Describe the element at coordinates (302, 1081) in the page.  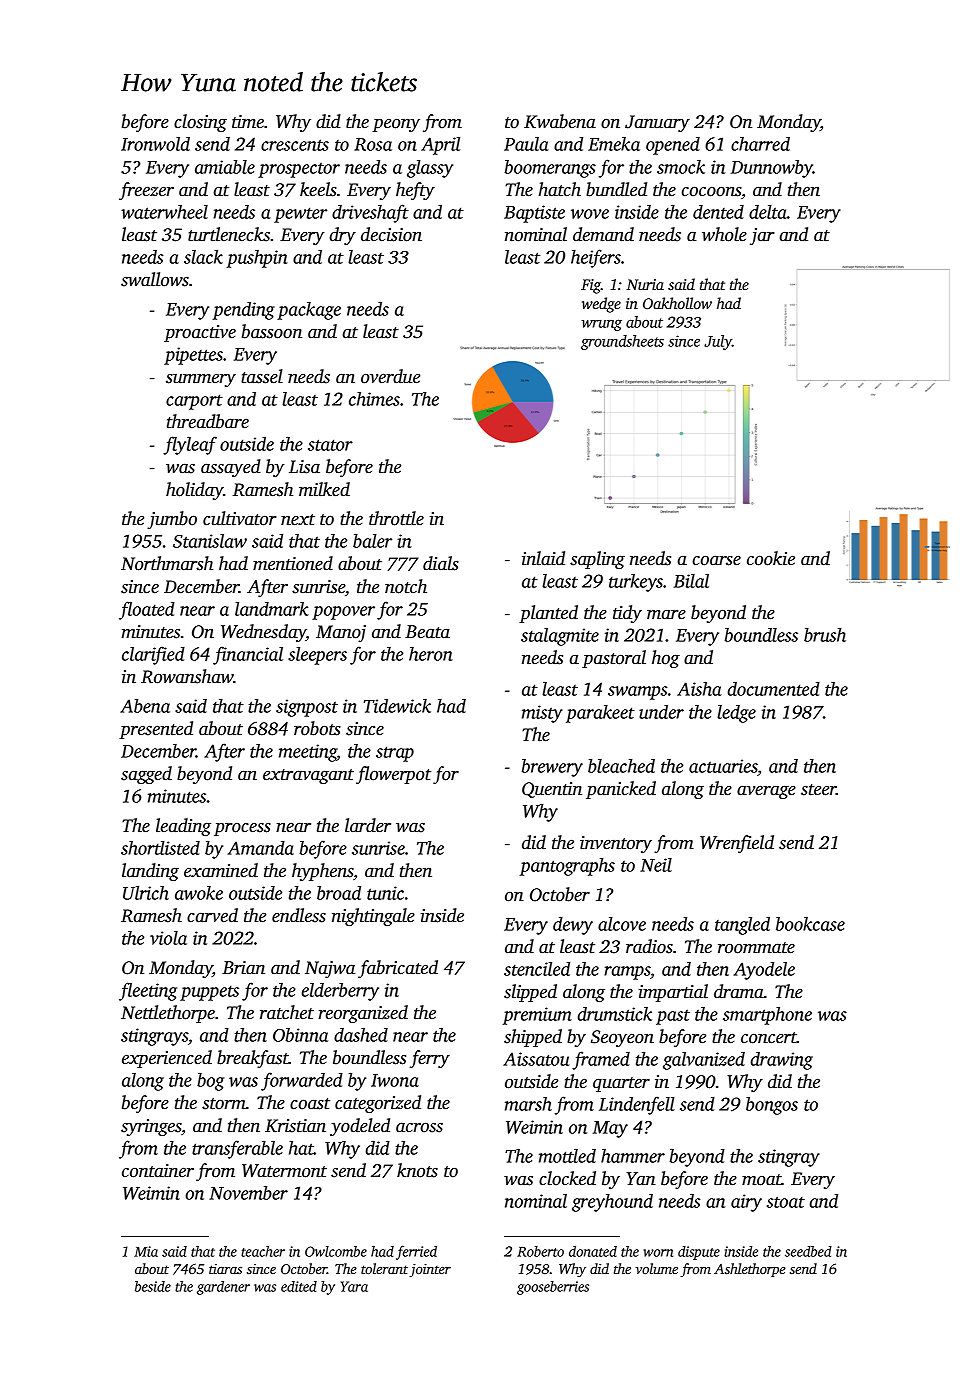
I see `forwarded` at that location.
